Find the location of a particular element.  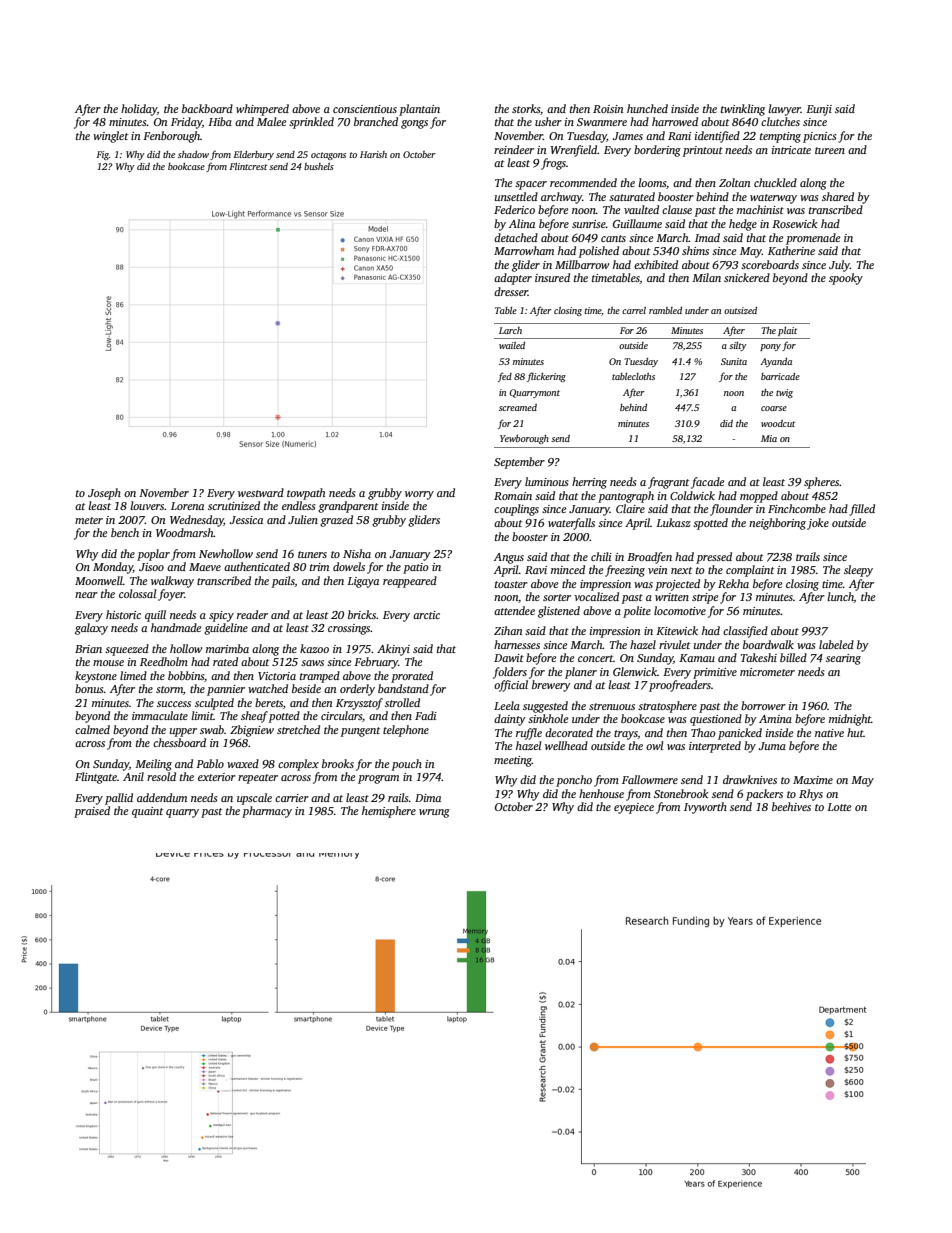

Flintcrest is located at coordinates (248, 166).
